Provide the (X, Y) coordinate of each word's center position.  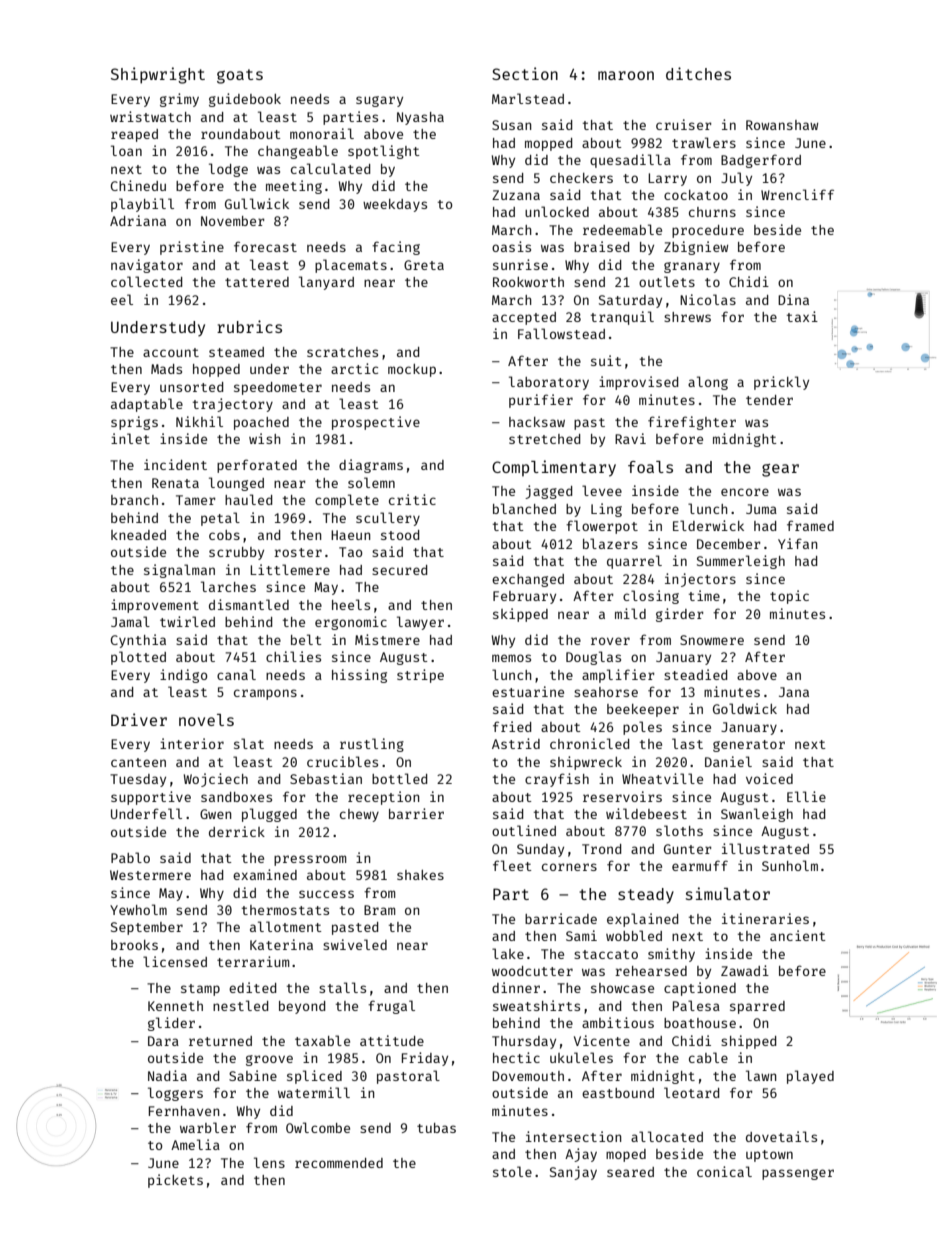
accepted (524, 318)
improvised (638, 383)
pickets (175, 1181)
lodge (228, 170)
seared (630, 1172)
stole (512, 1171)
